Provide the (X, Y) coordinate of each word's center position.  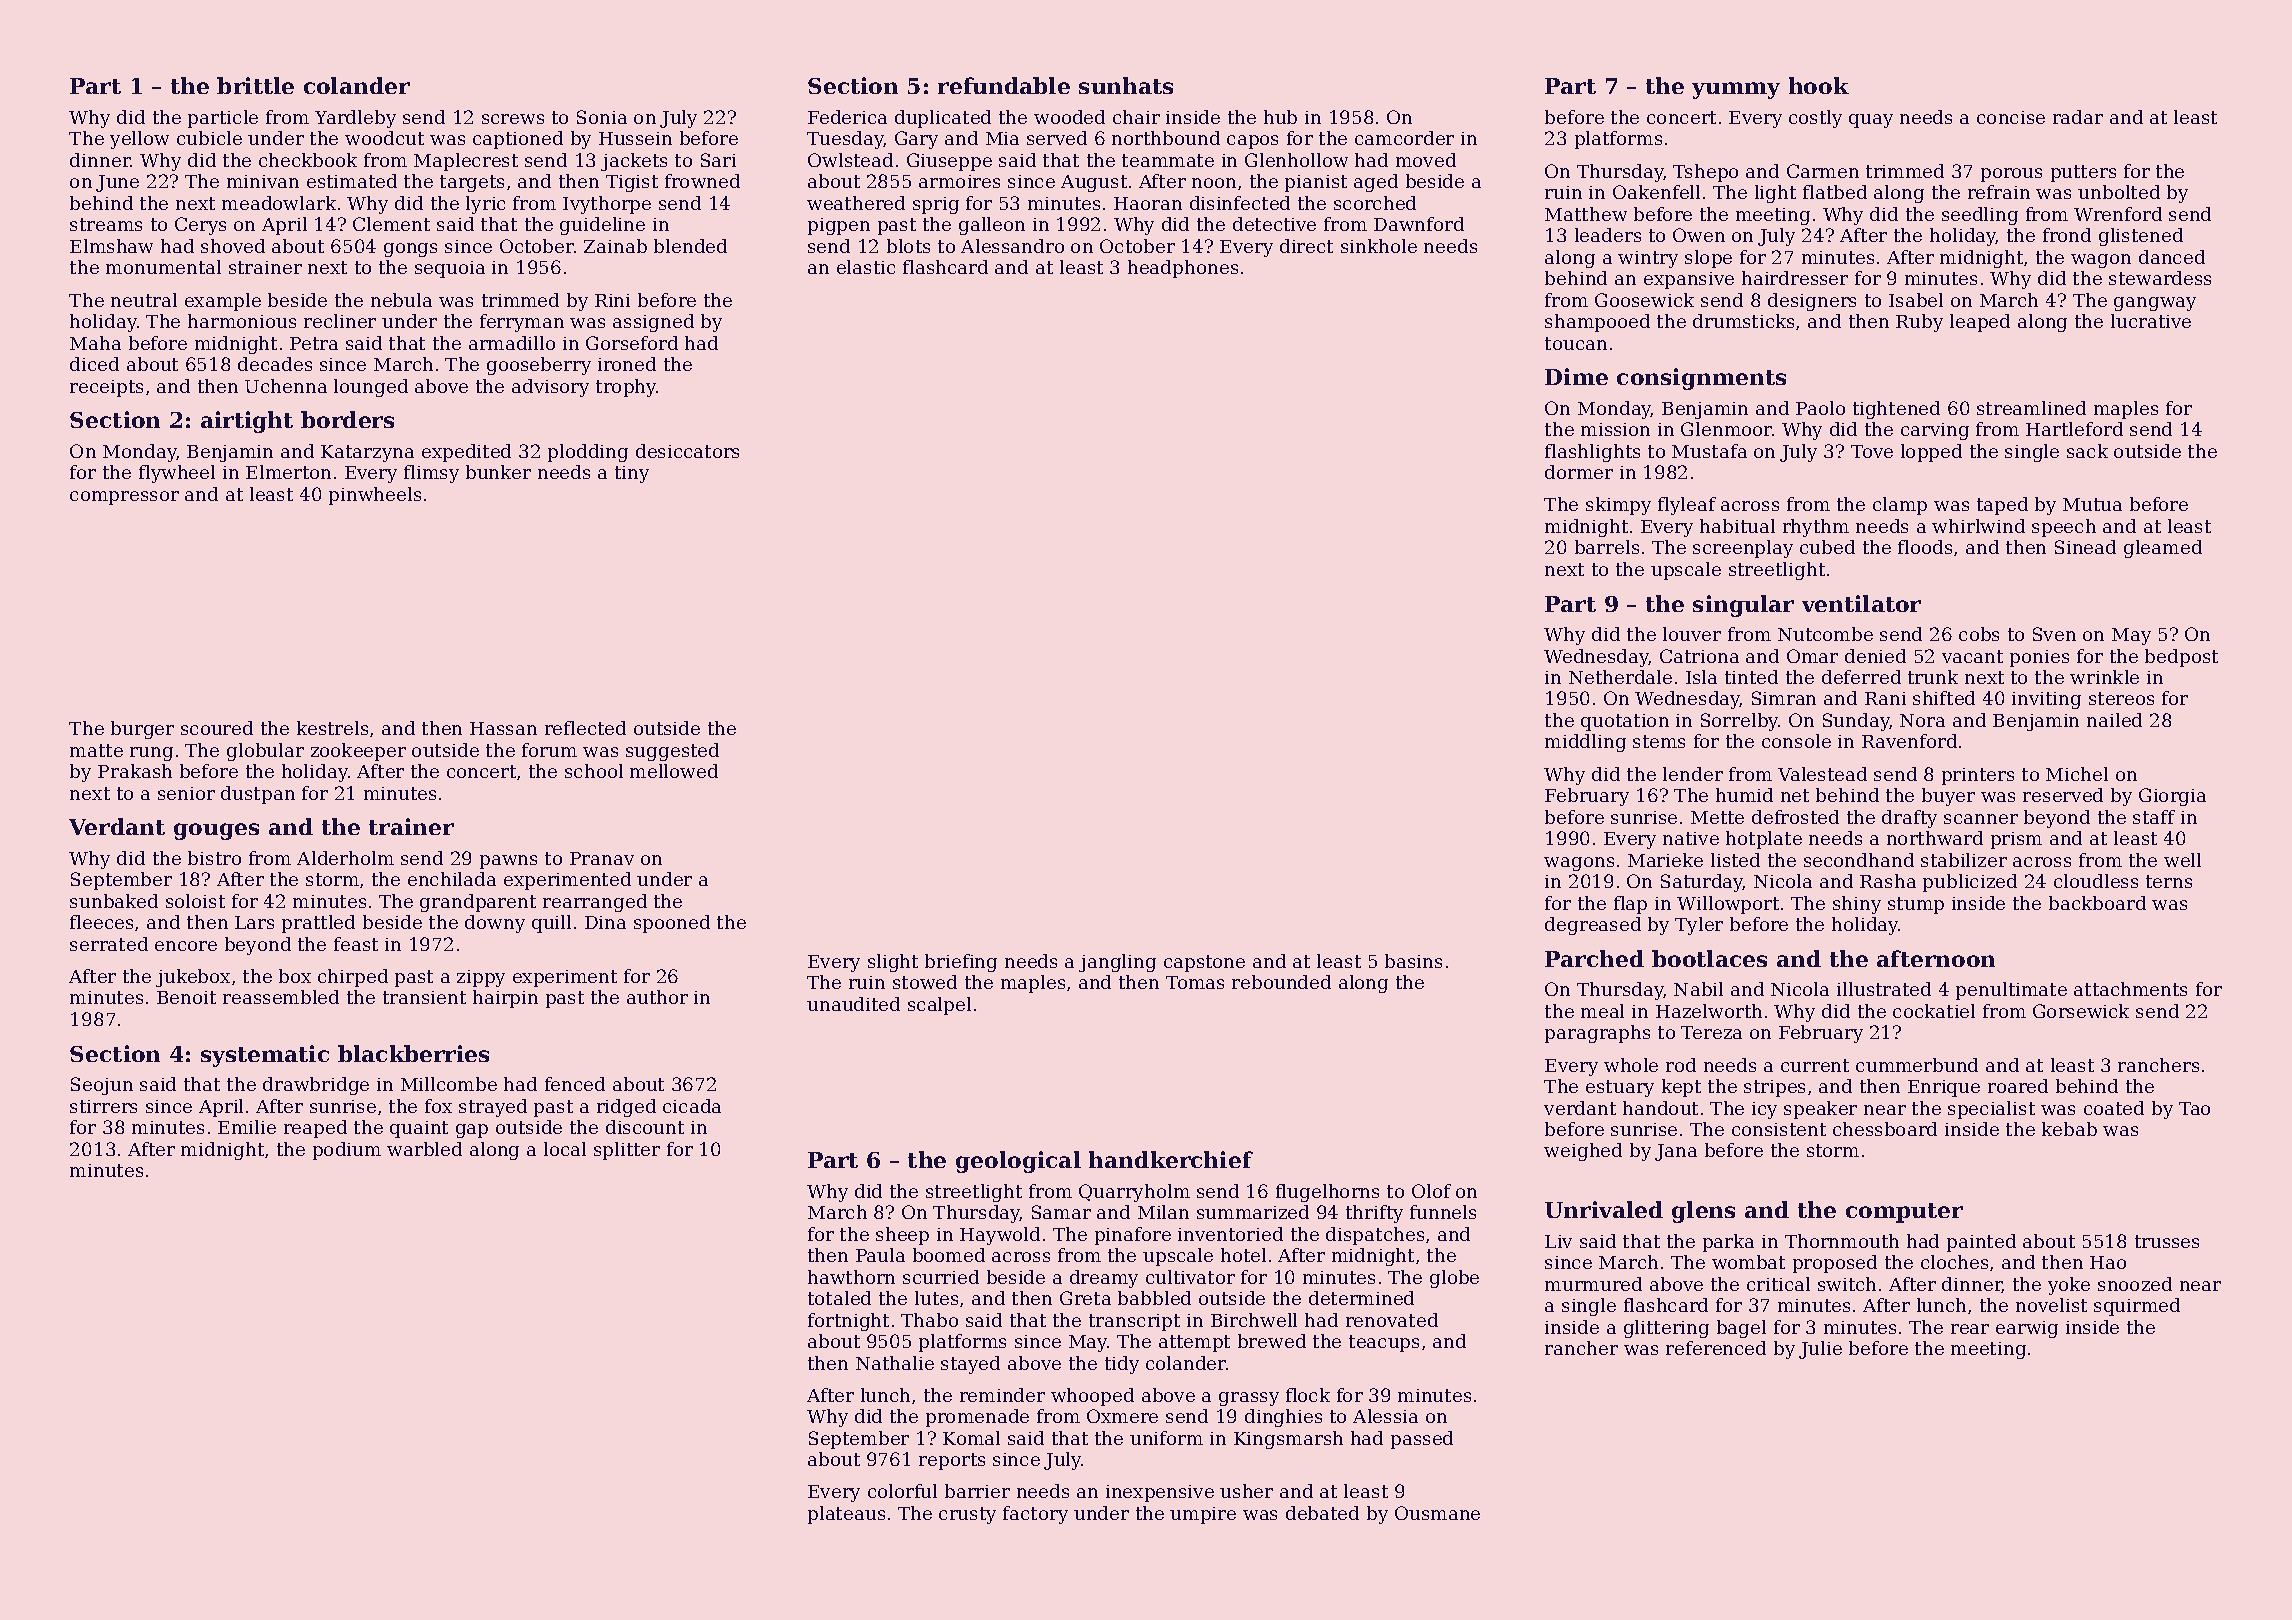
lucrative (2151, 321)
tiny (632, 474)
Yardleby (355, 119)
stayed (970, 1365)
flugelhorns (1327, 1193)
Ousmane (1437, 1513)
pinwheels (375, 496)
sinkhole (1379, 246)
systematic (265, 1056)
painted (1981, 1243)
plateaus (846, 1515)
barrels (1607, 547)
